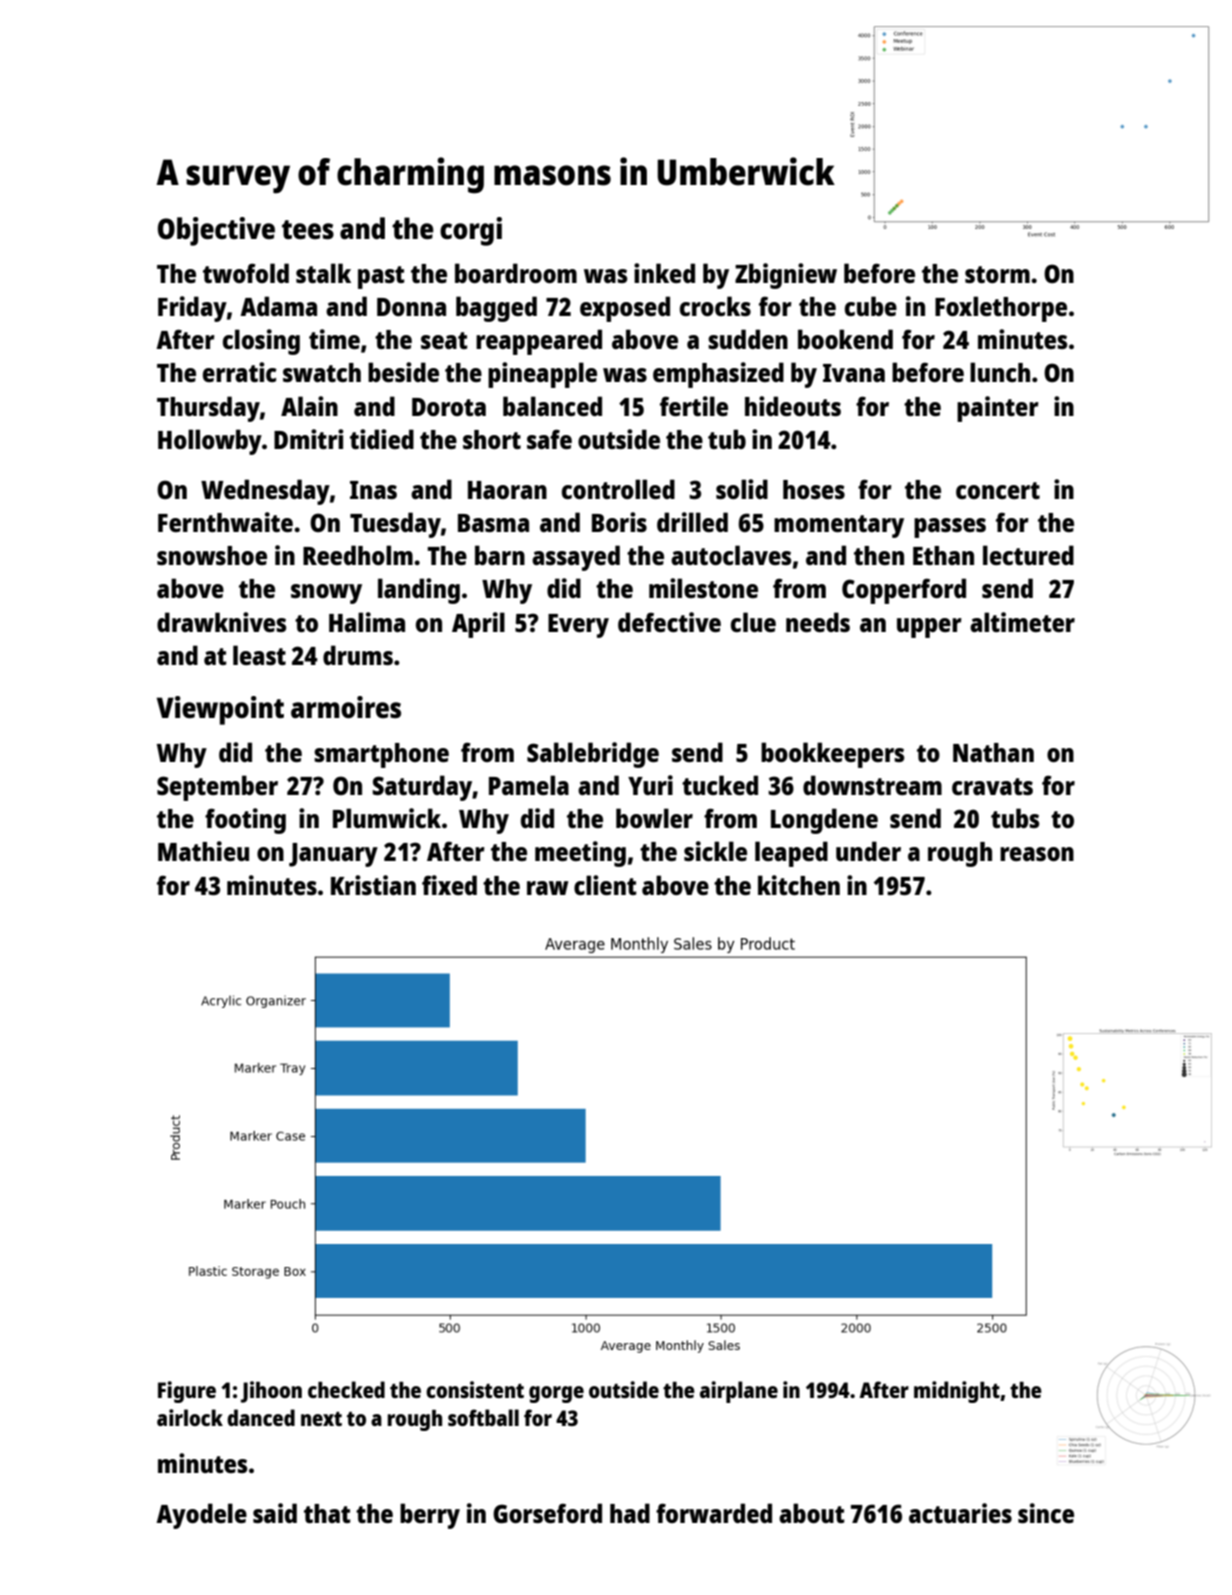 Image resolution: width=1232 pixels, height=1595 pixels. What do you see at coordinates (475, 1389) in the screenshot?
I see `consistent` at bounding box center [475, 1389].
